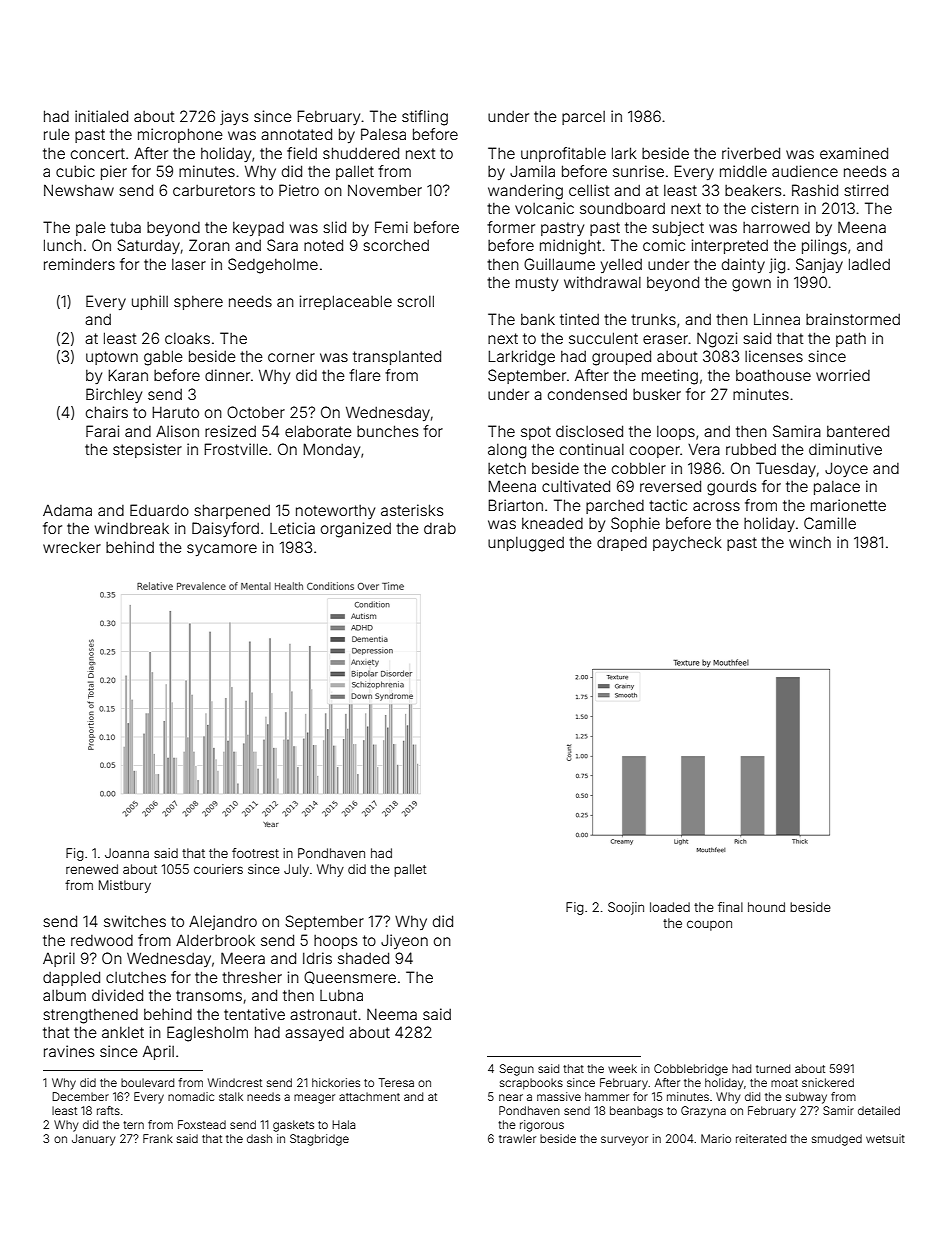 Image resolution: width=952 pixels, height=1233 pixels. What do you see at coordinates (335, 512) in the screenshot?
I see `noteworthy` at bounding box center [335, 512].
